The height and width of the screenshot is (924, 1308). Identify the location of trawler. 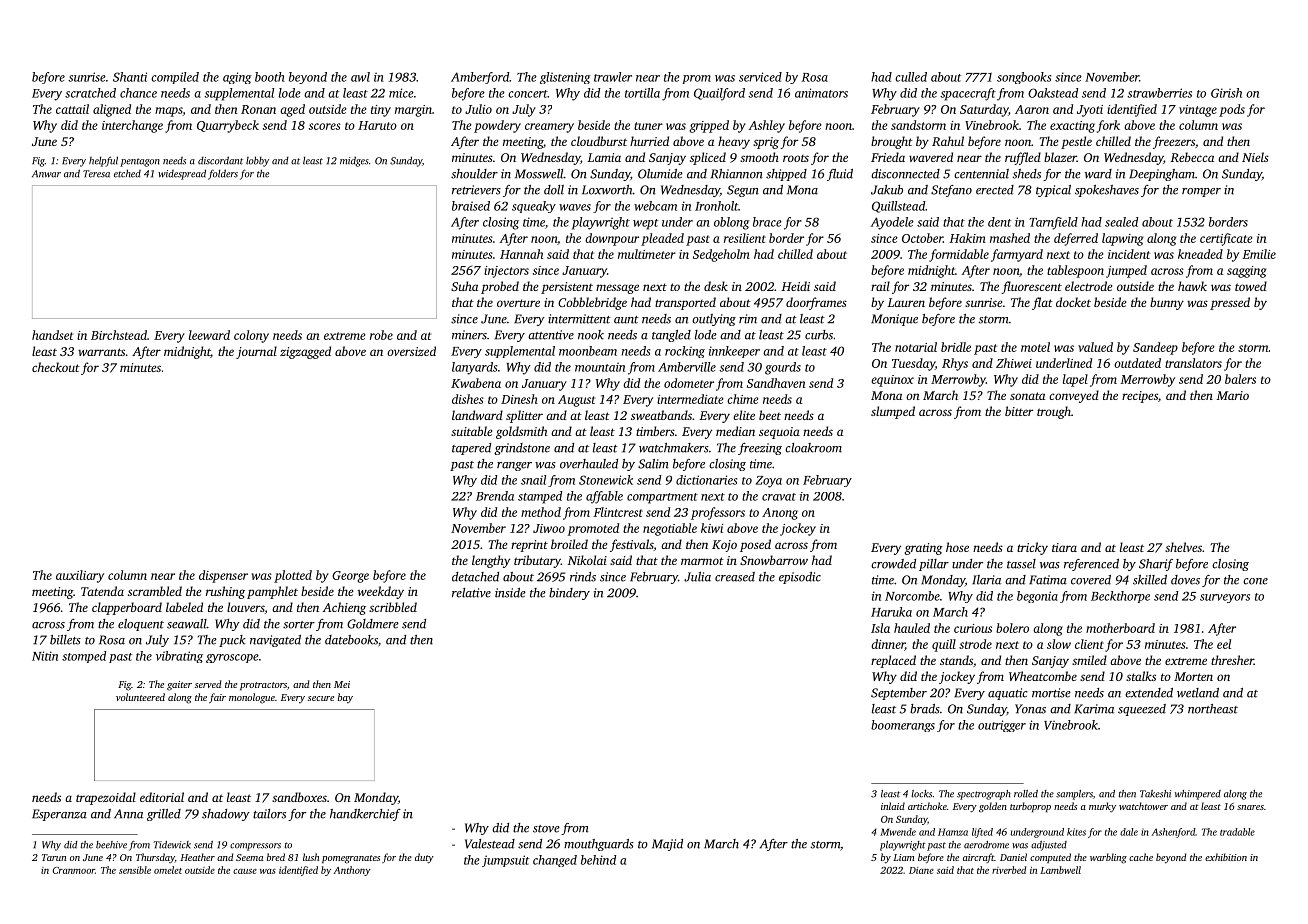
(613, 77).
